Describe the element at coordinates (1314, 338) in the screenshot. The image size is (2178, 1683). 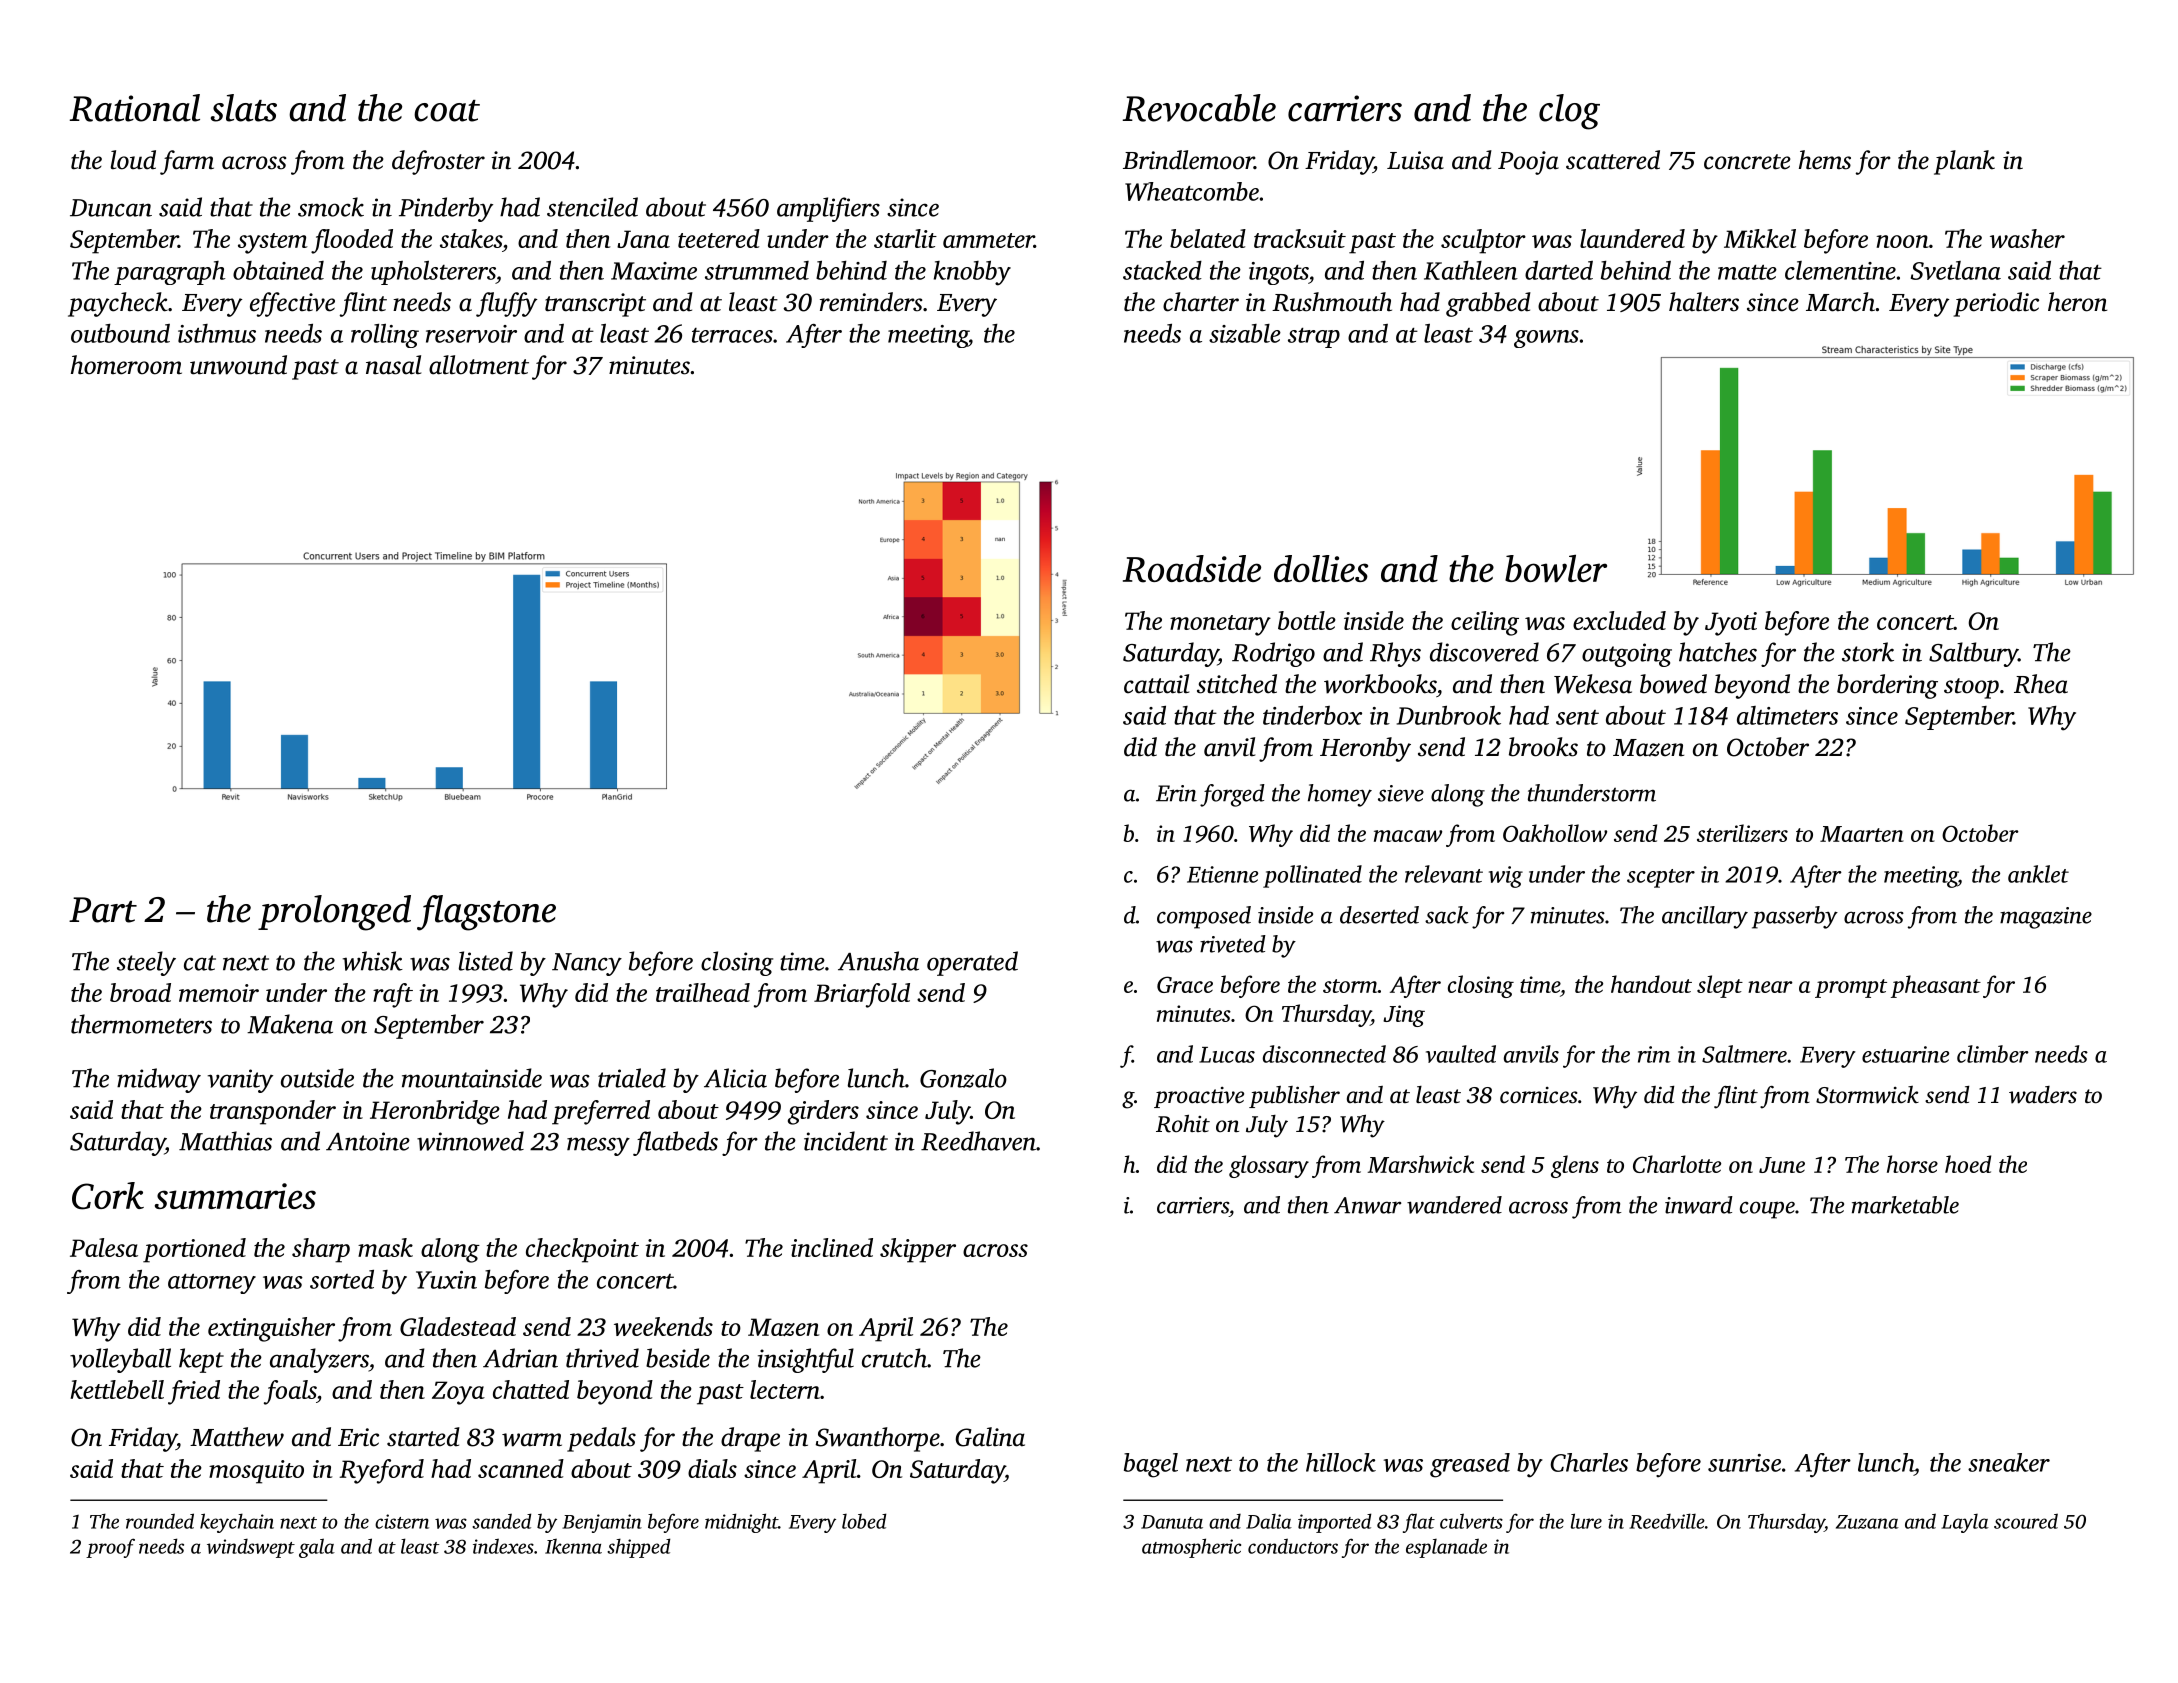
I see `strap` at that location.
